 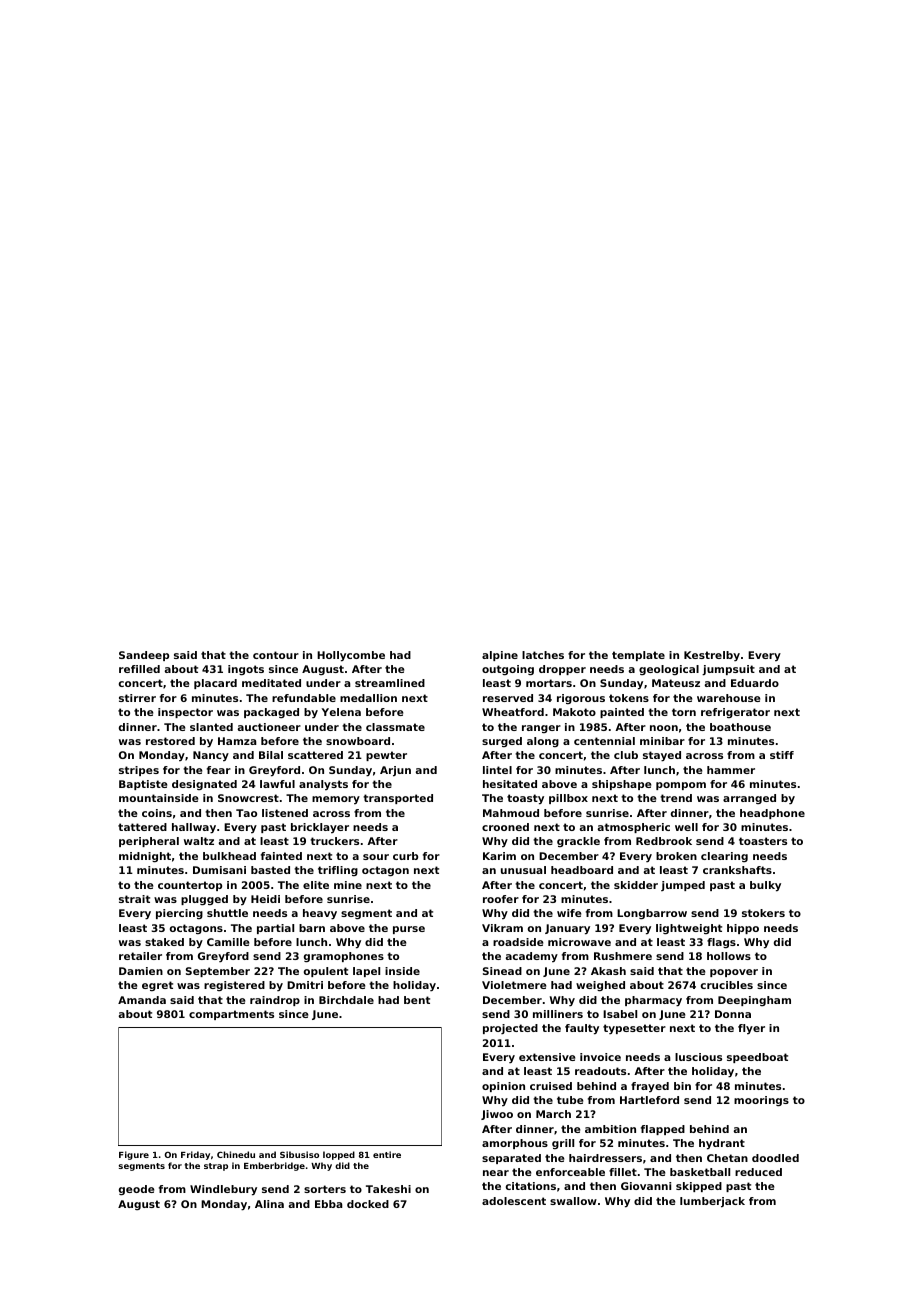 What do you see at coordinates (497, 770) in the screenshot?
I see `lintel` at bounding box center [497, 770].
